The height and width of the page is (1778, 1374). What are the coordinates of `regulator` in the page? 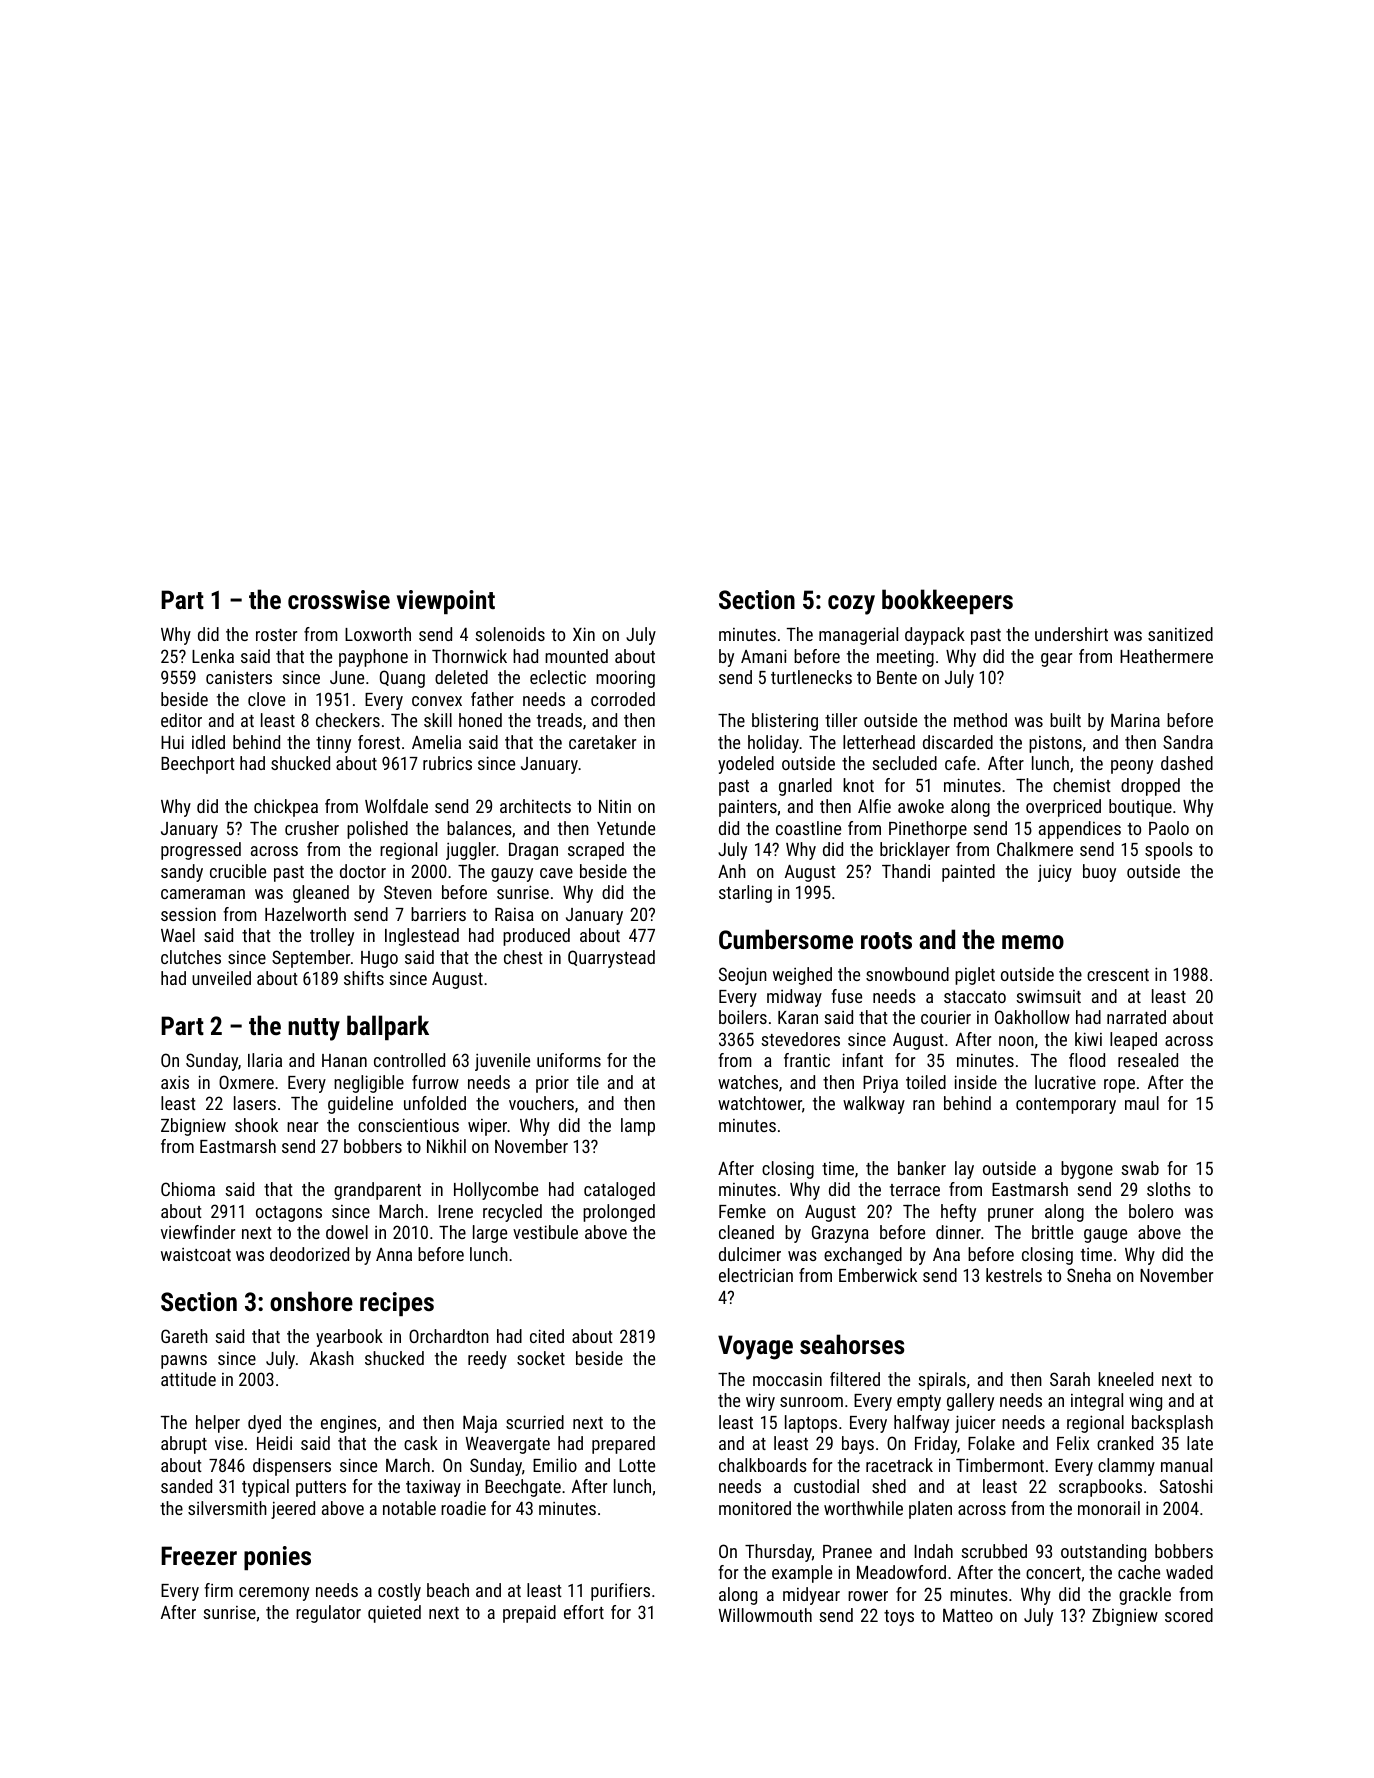 It's located at (328, 1614).
